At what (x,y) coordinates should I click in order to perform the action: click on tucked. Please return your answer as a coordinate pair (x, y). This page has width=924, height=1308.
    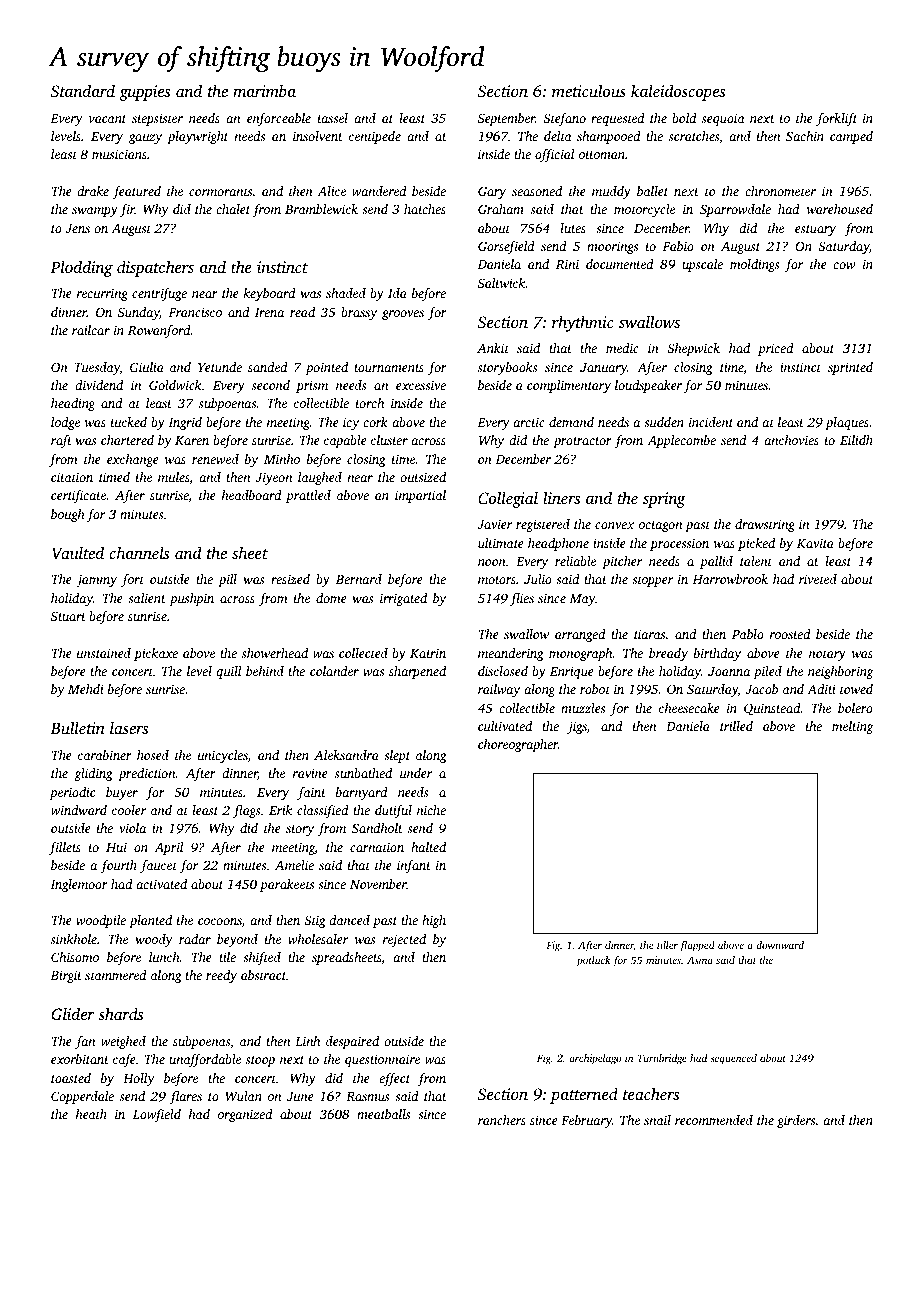
    Looking at the image, I should click on (129, 422).
